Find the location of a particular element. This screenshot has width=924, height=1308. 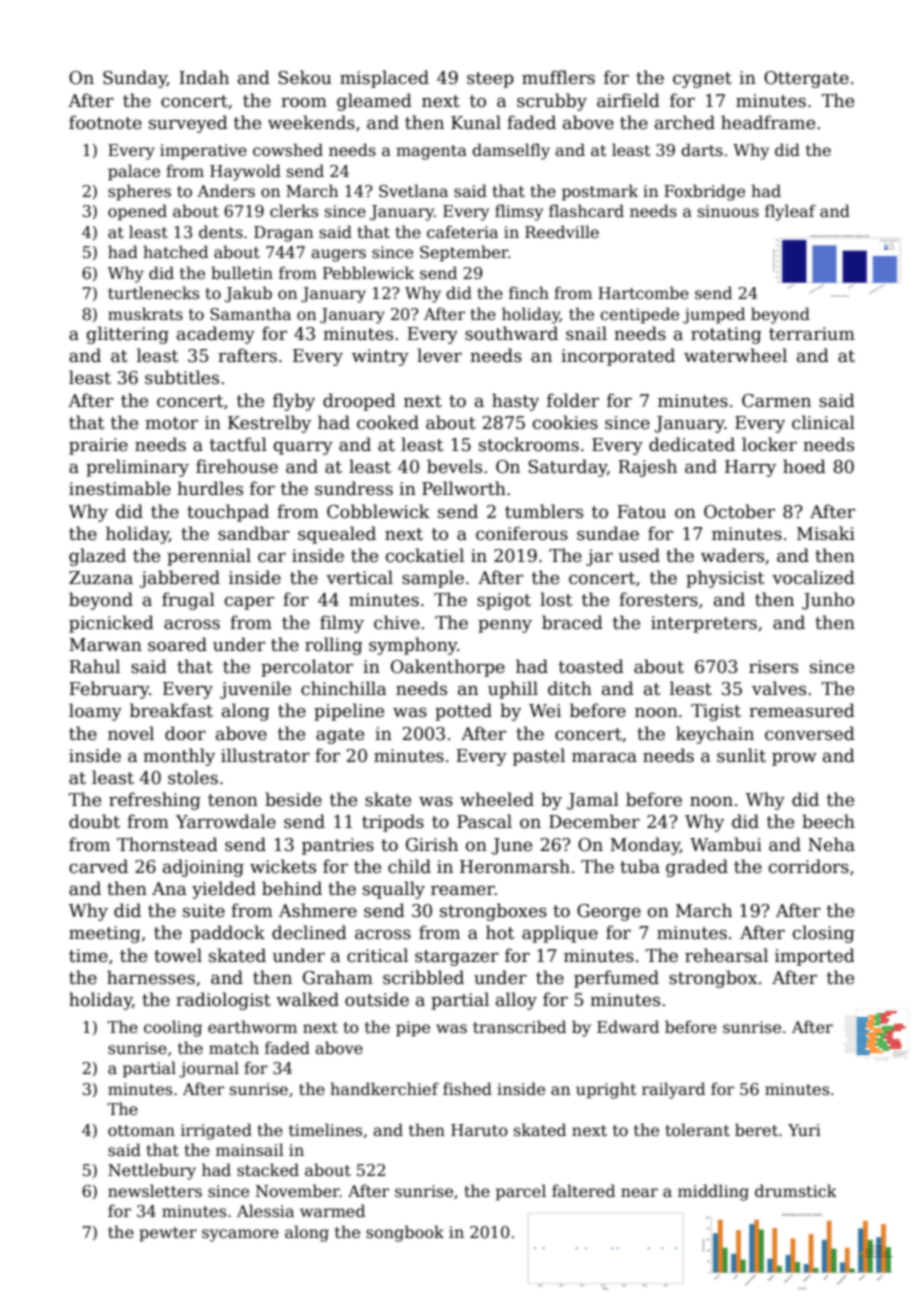

Indah is located at coordinates (204, 77).
